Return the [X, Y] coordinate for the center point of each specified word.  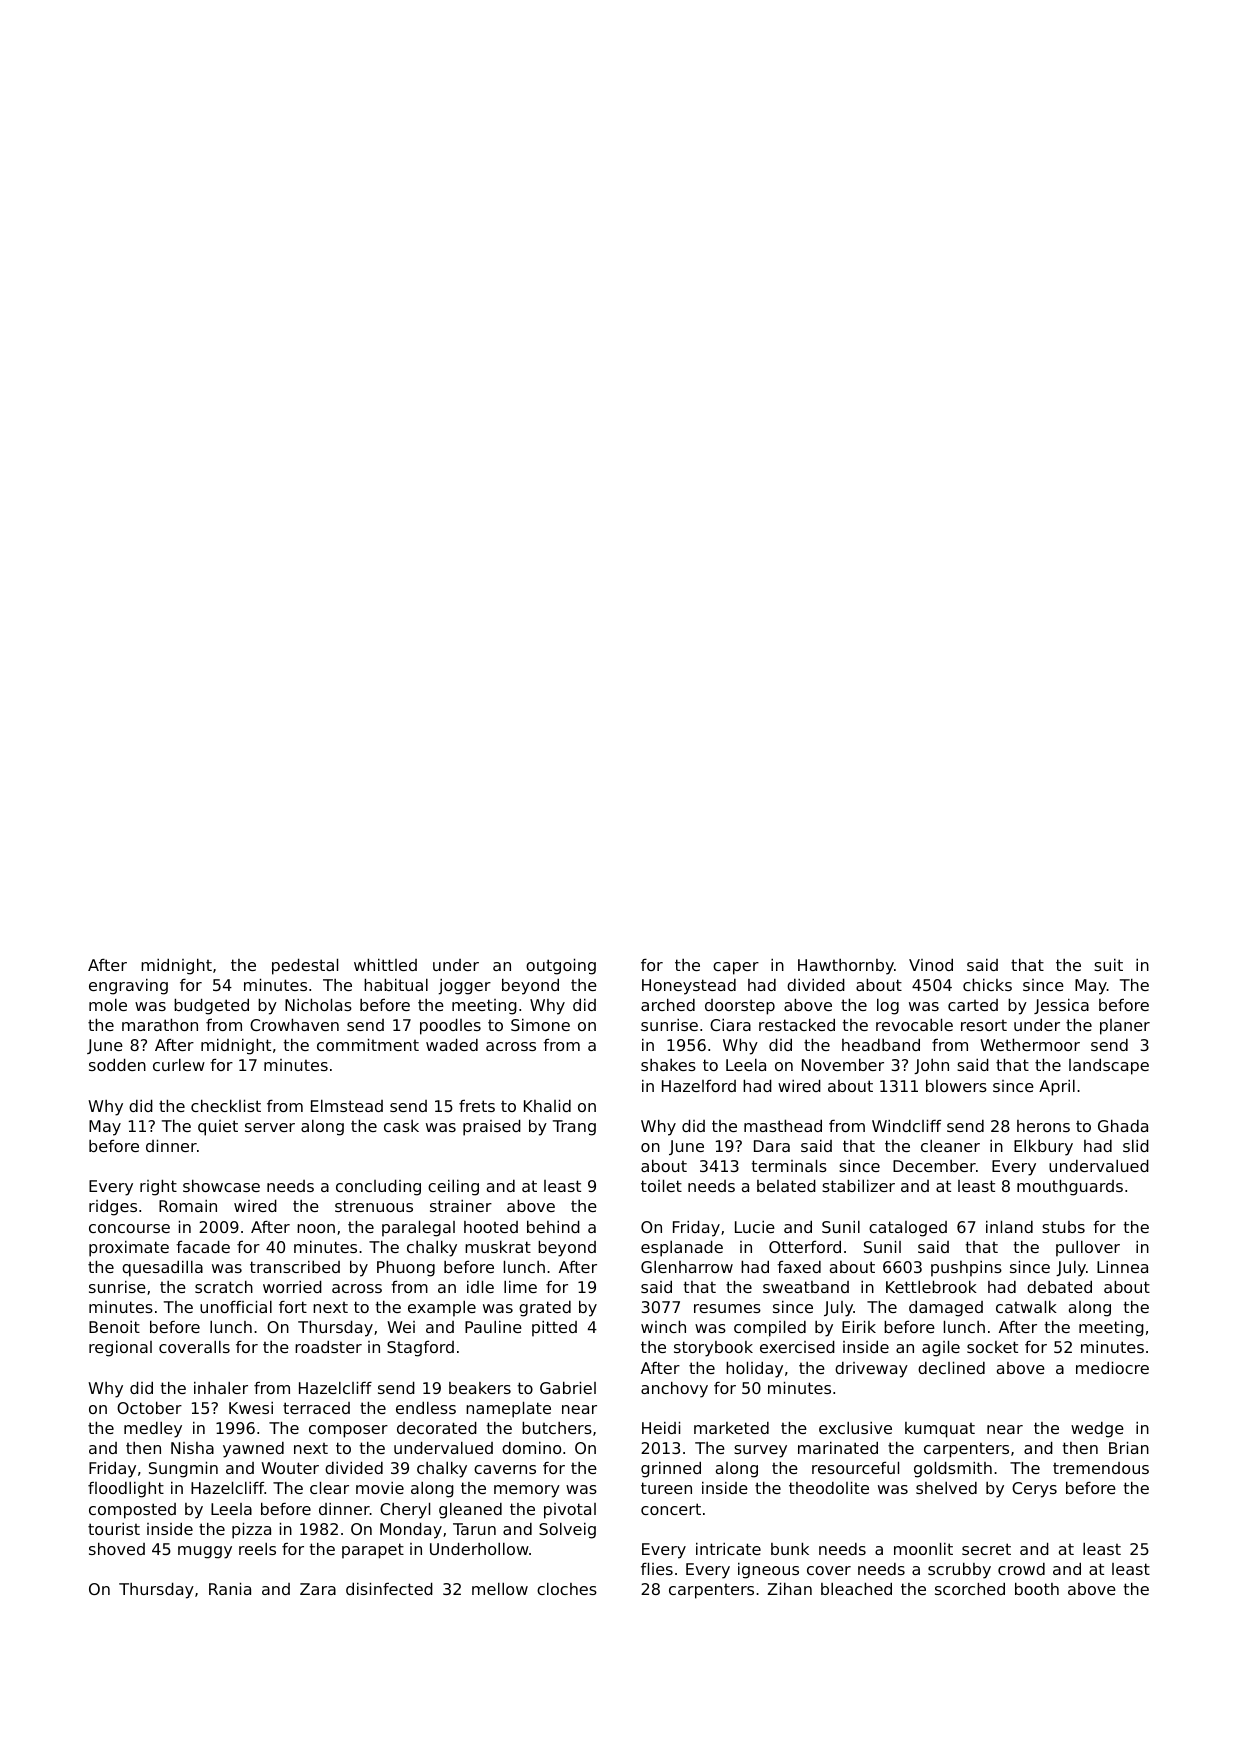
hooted [491, 1227]
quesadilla [162, 1268]
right [158, 1187]
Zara [318, 1589]
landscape [1109, 1066]
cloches [567, 1589]
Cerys [1034, 1490]
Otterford [805, 1246]
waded [452, 1044]
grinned [671, 1469]
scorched [970, 1588]
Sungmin [183, 1469]
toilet [661, 1185]
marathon [160, 1024]
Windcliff [906, 1125]
